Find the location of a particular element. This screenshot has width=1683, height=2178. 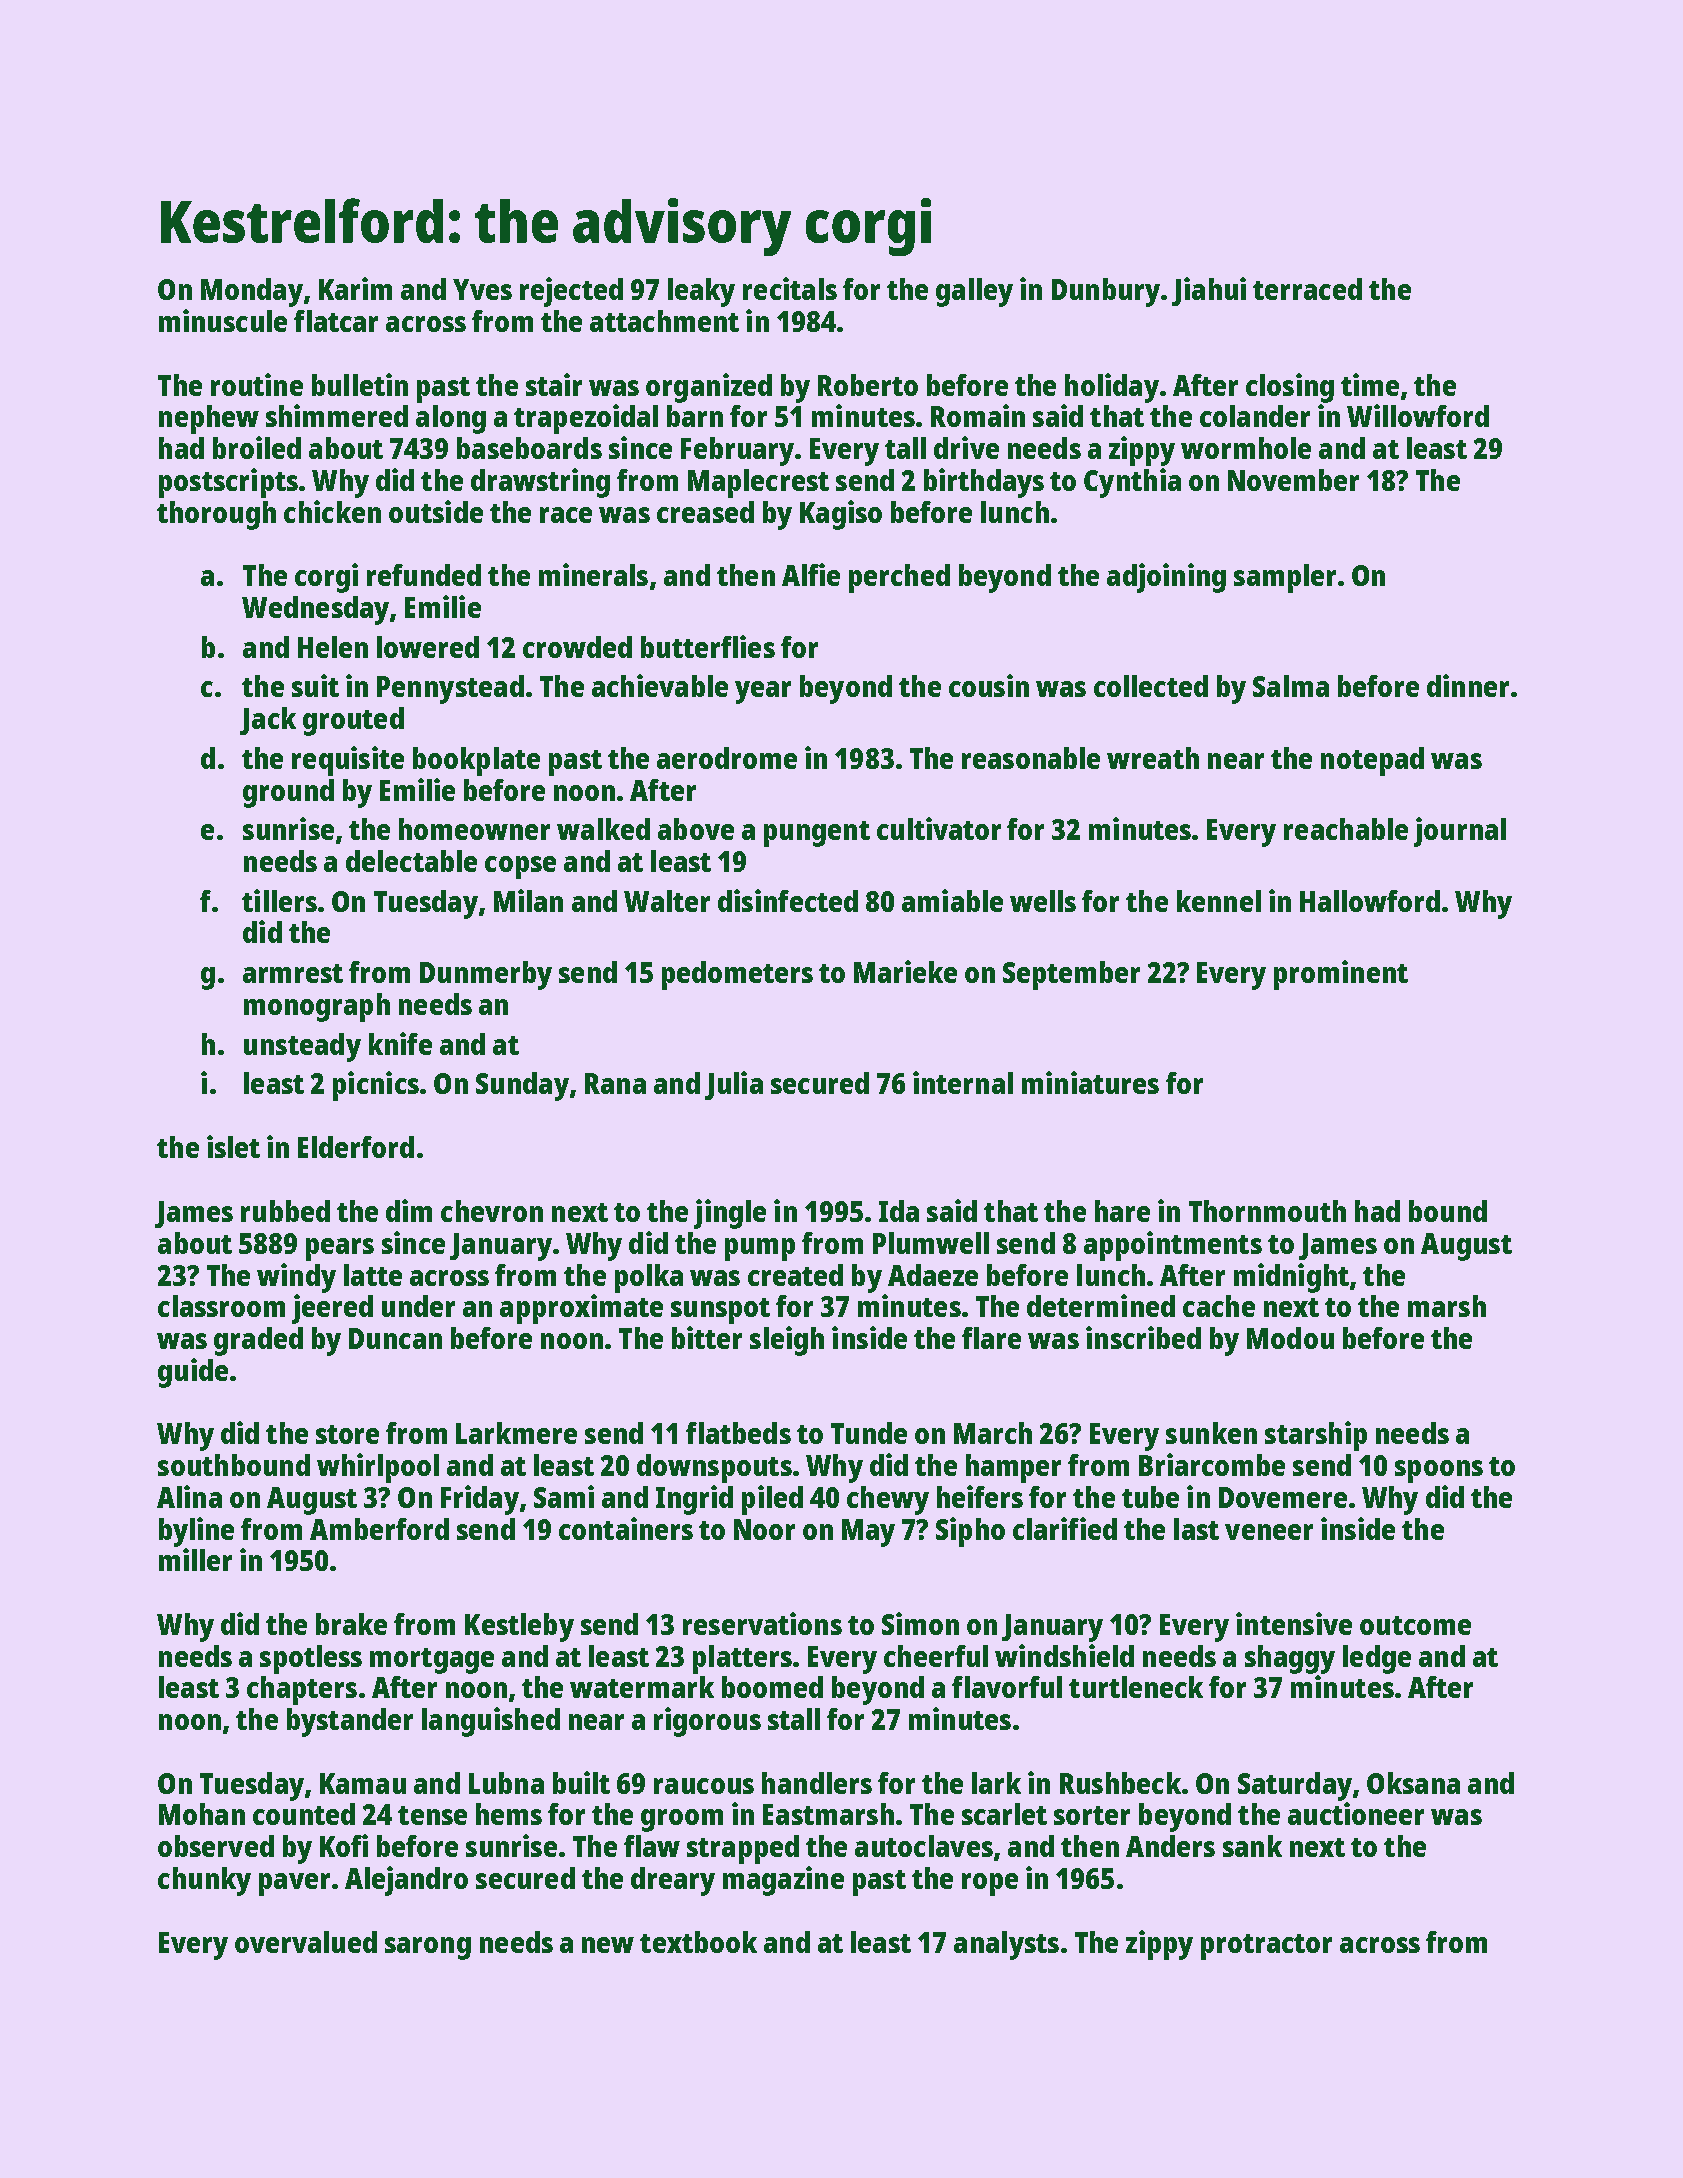

pungent is located at coordinates (817, 834).
